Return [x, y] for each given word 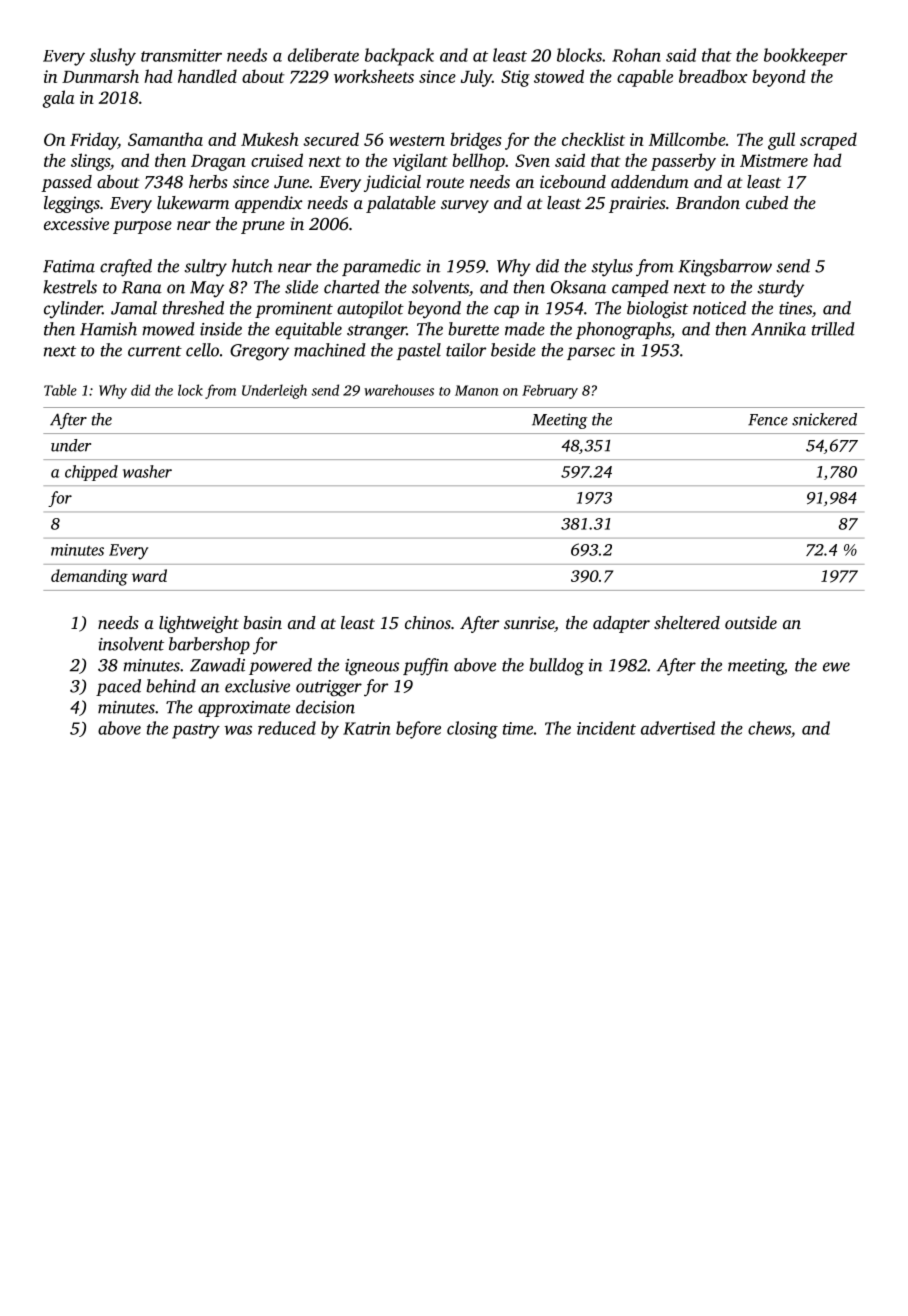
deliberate [323, 55]
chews [769, 728]
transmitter [181, 55]
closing [472, 730]
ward [149, 575]
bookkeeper [805, 57]
